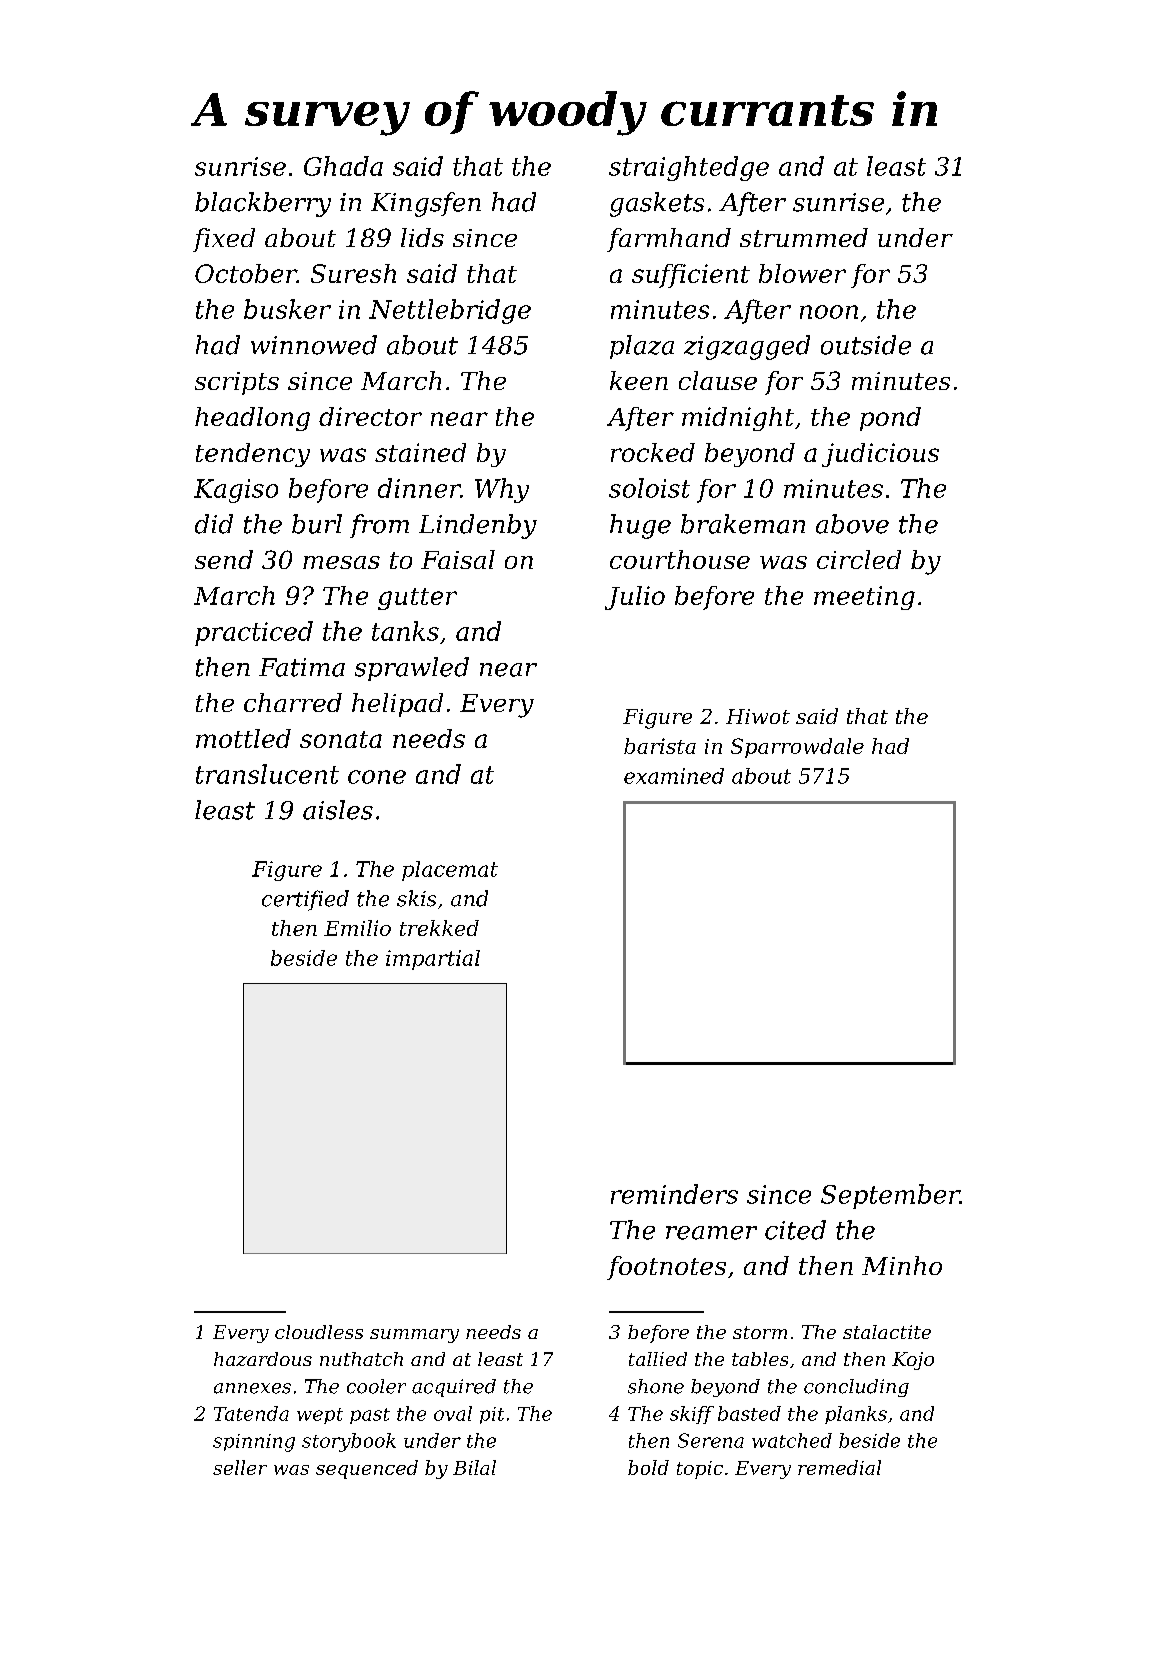  Describe the element at coordinates (839, 1467) in the screenshot. I see `remedial` at that location.
